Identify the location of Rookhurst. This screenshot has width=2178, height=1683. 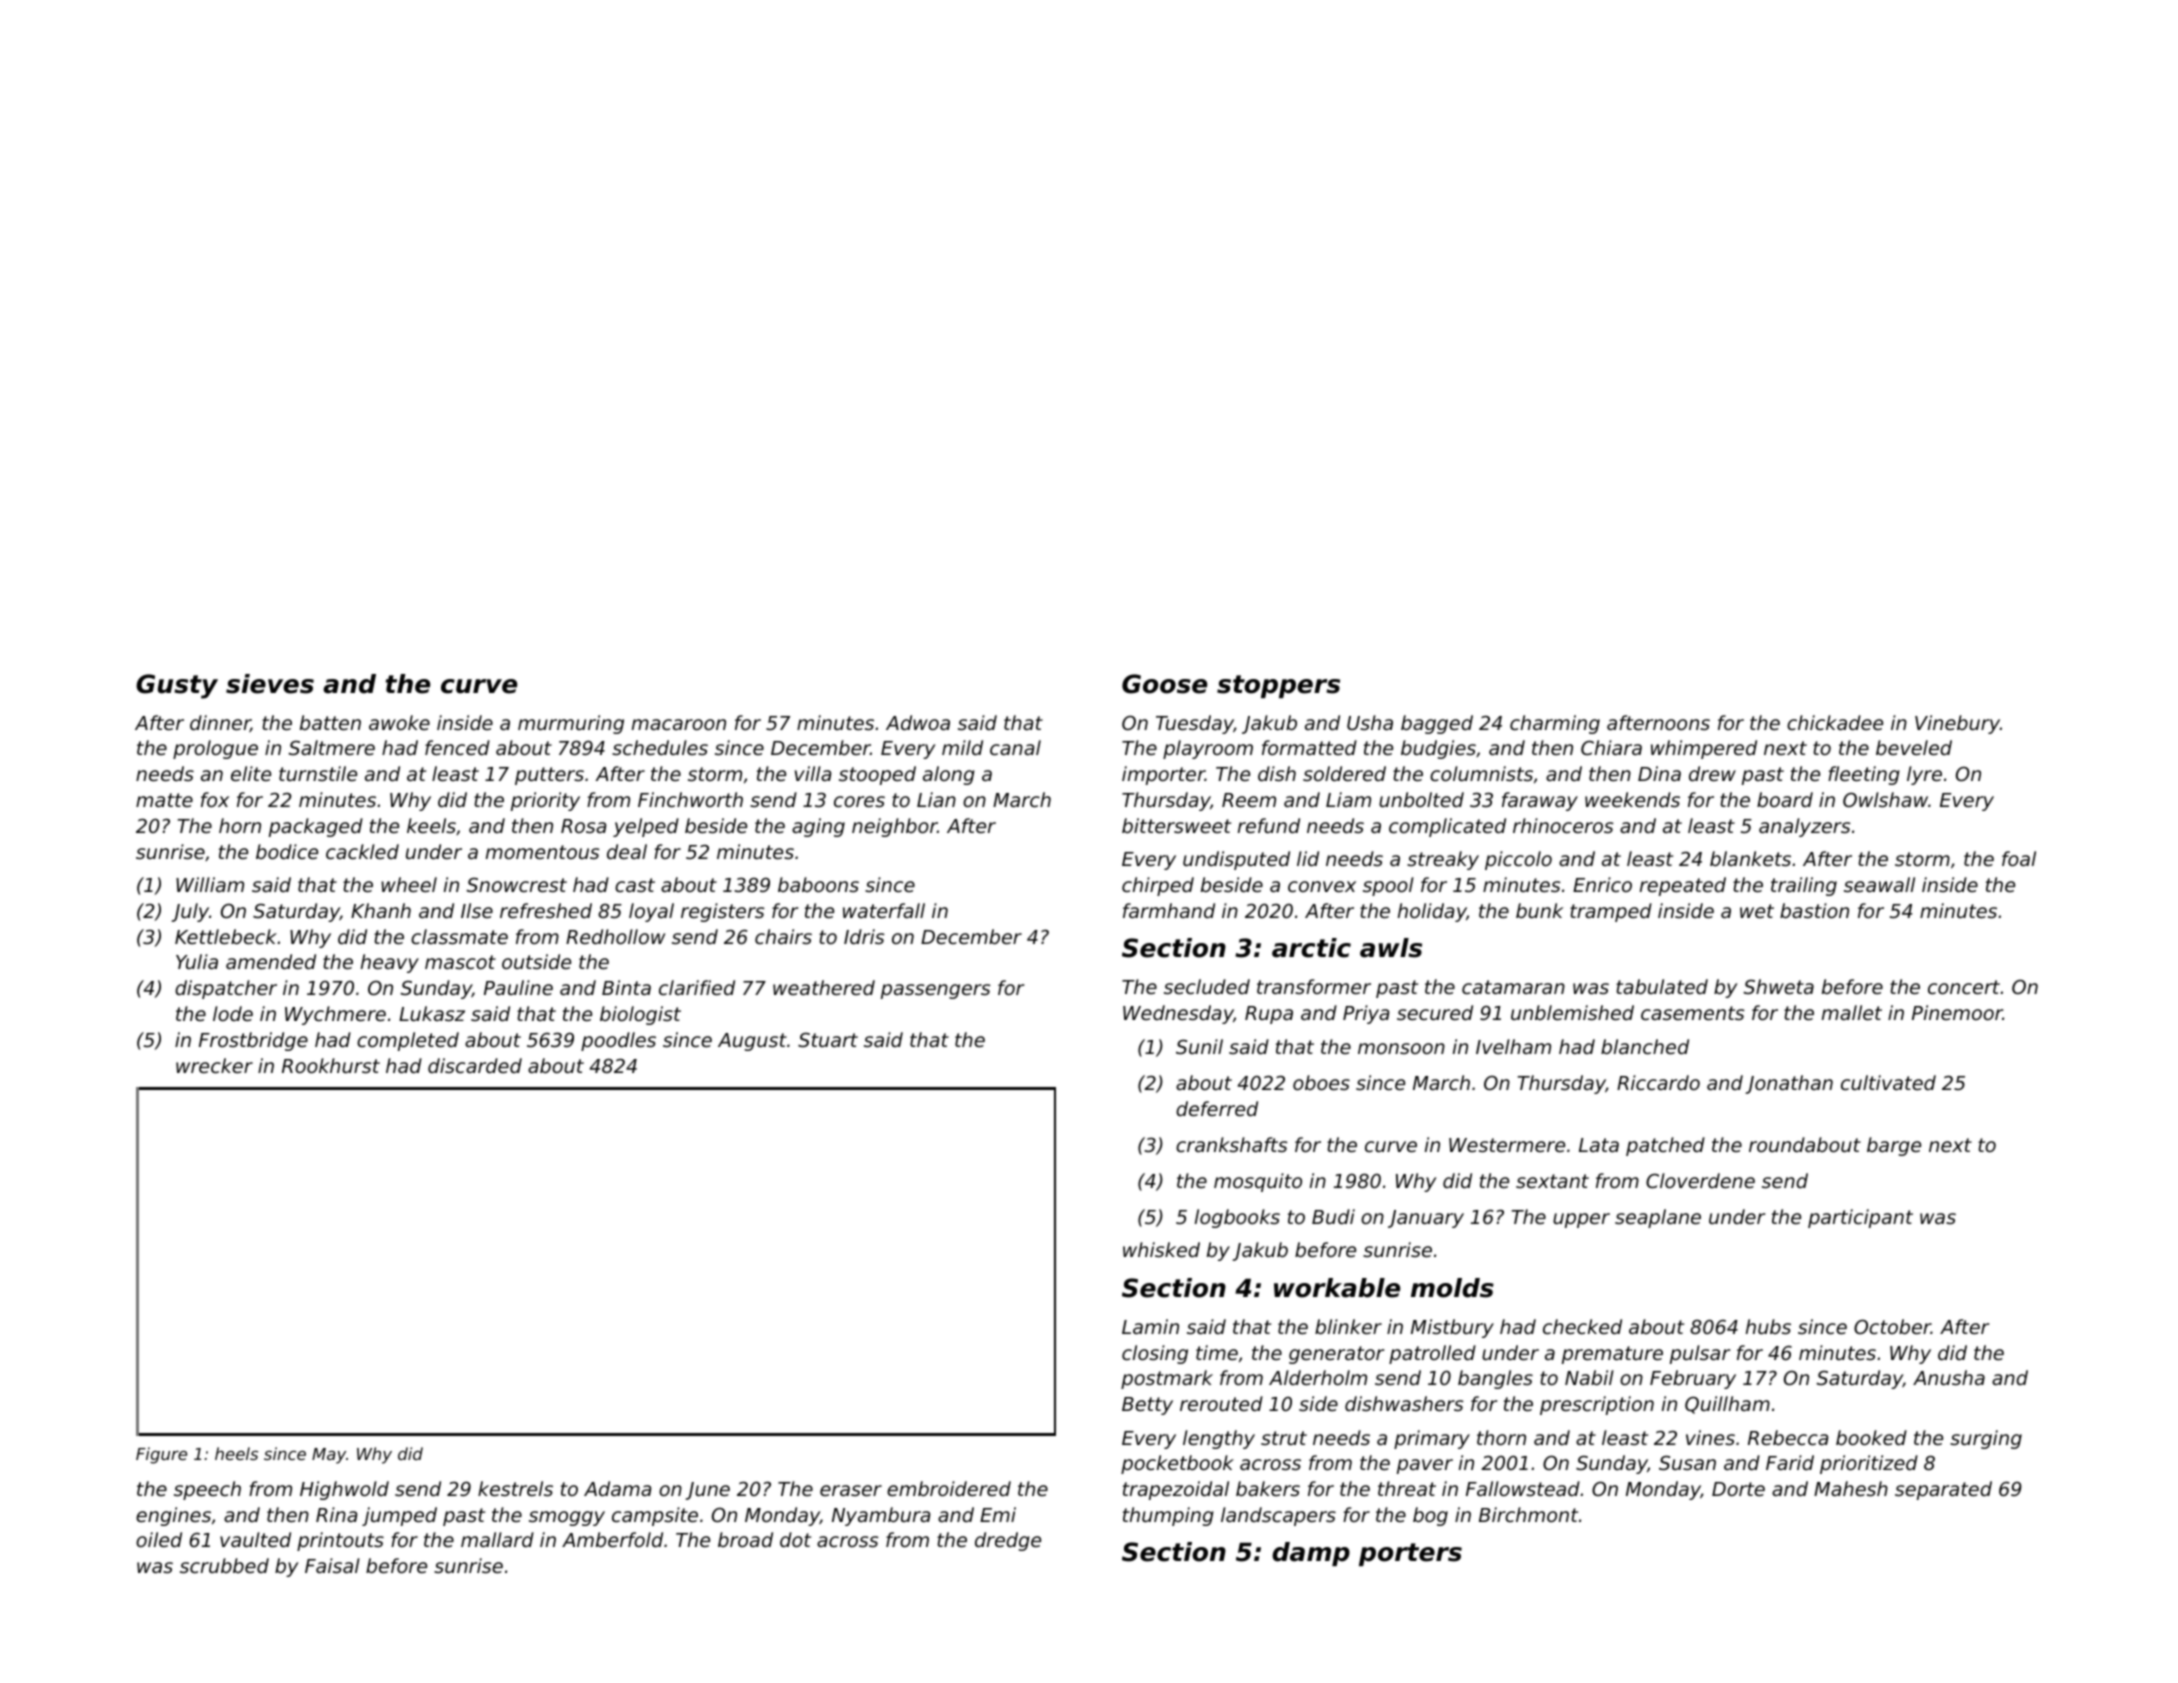
(331, 1065).
